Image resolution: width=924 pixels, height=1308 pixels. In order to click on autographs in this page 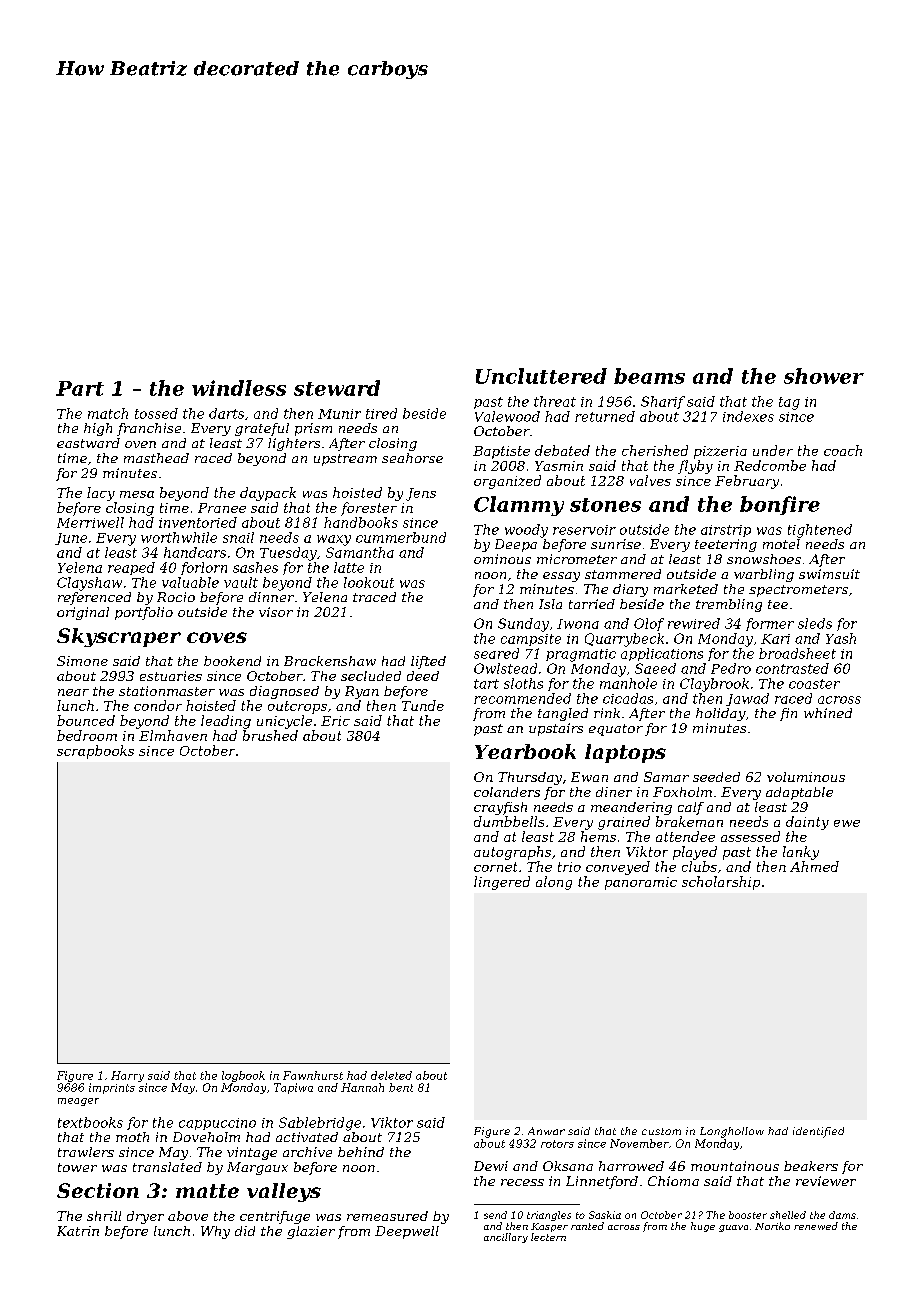, I will do `click(512, 853)`.
